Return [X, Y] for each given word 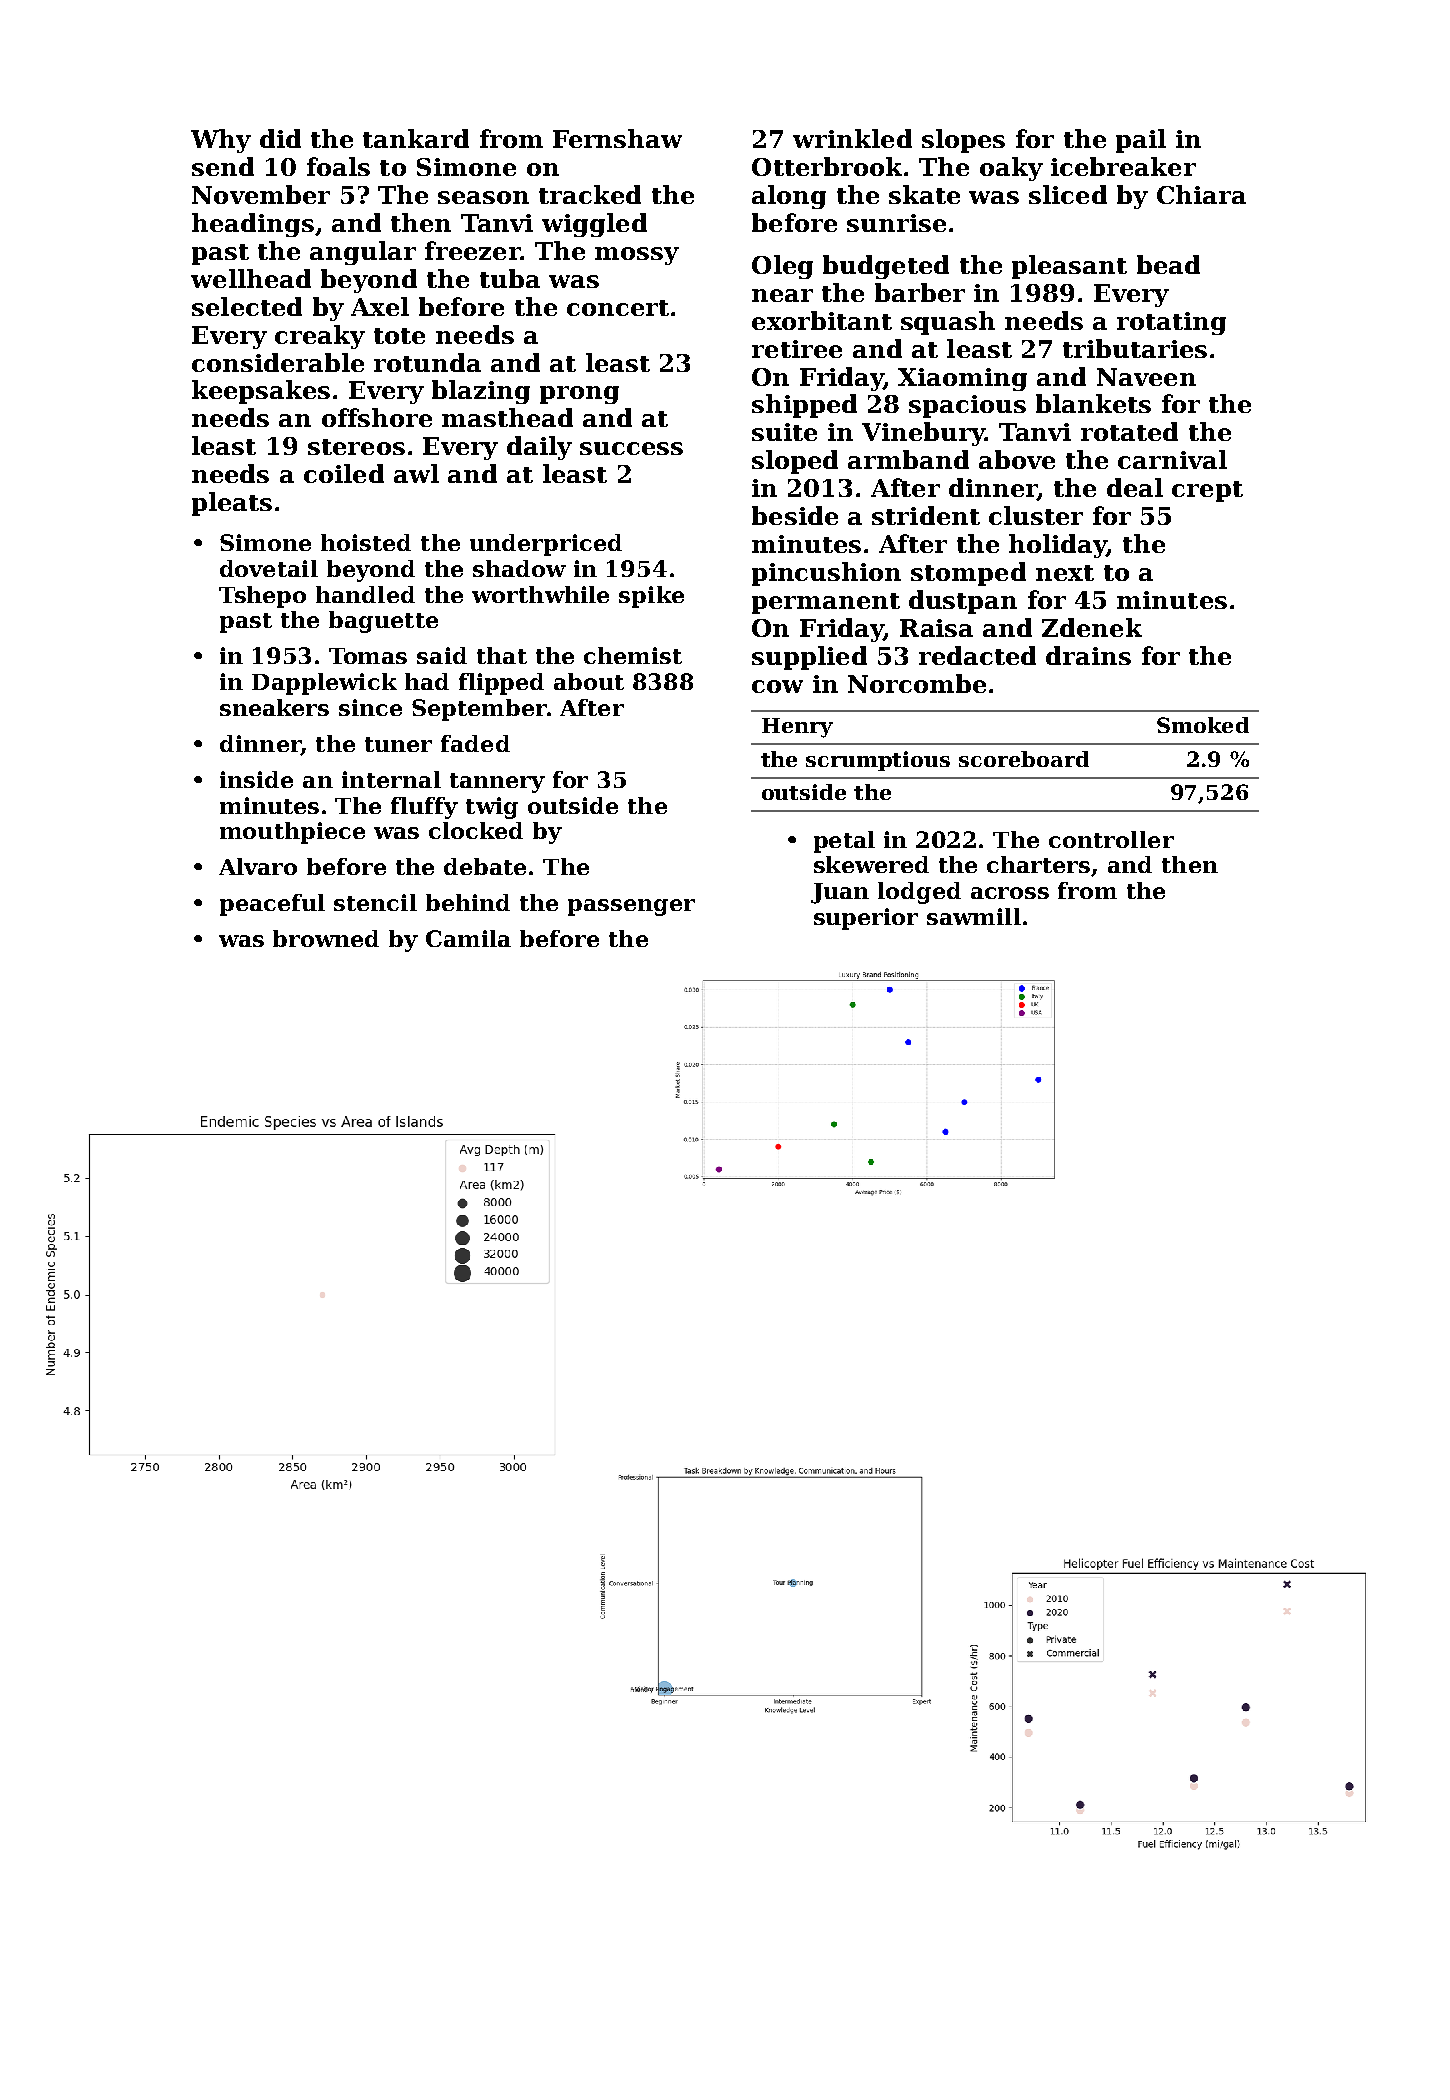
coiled [344, 473]
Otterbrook [827, 166]
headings [253, 225]
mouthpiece [292, 833]
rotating [1171, 323]
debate [485, 866]
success [631, 448]
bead [1168, 264]
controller [1111, 839]
